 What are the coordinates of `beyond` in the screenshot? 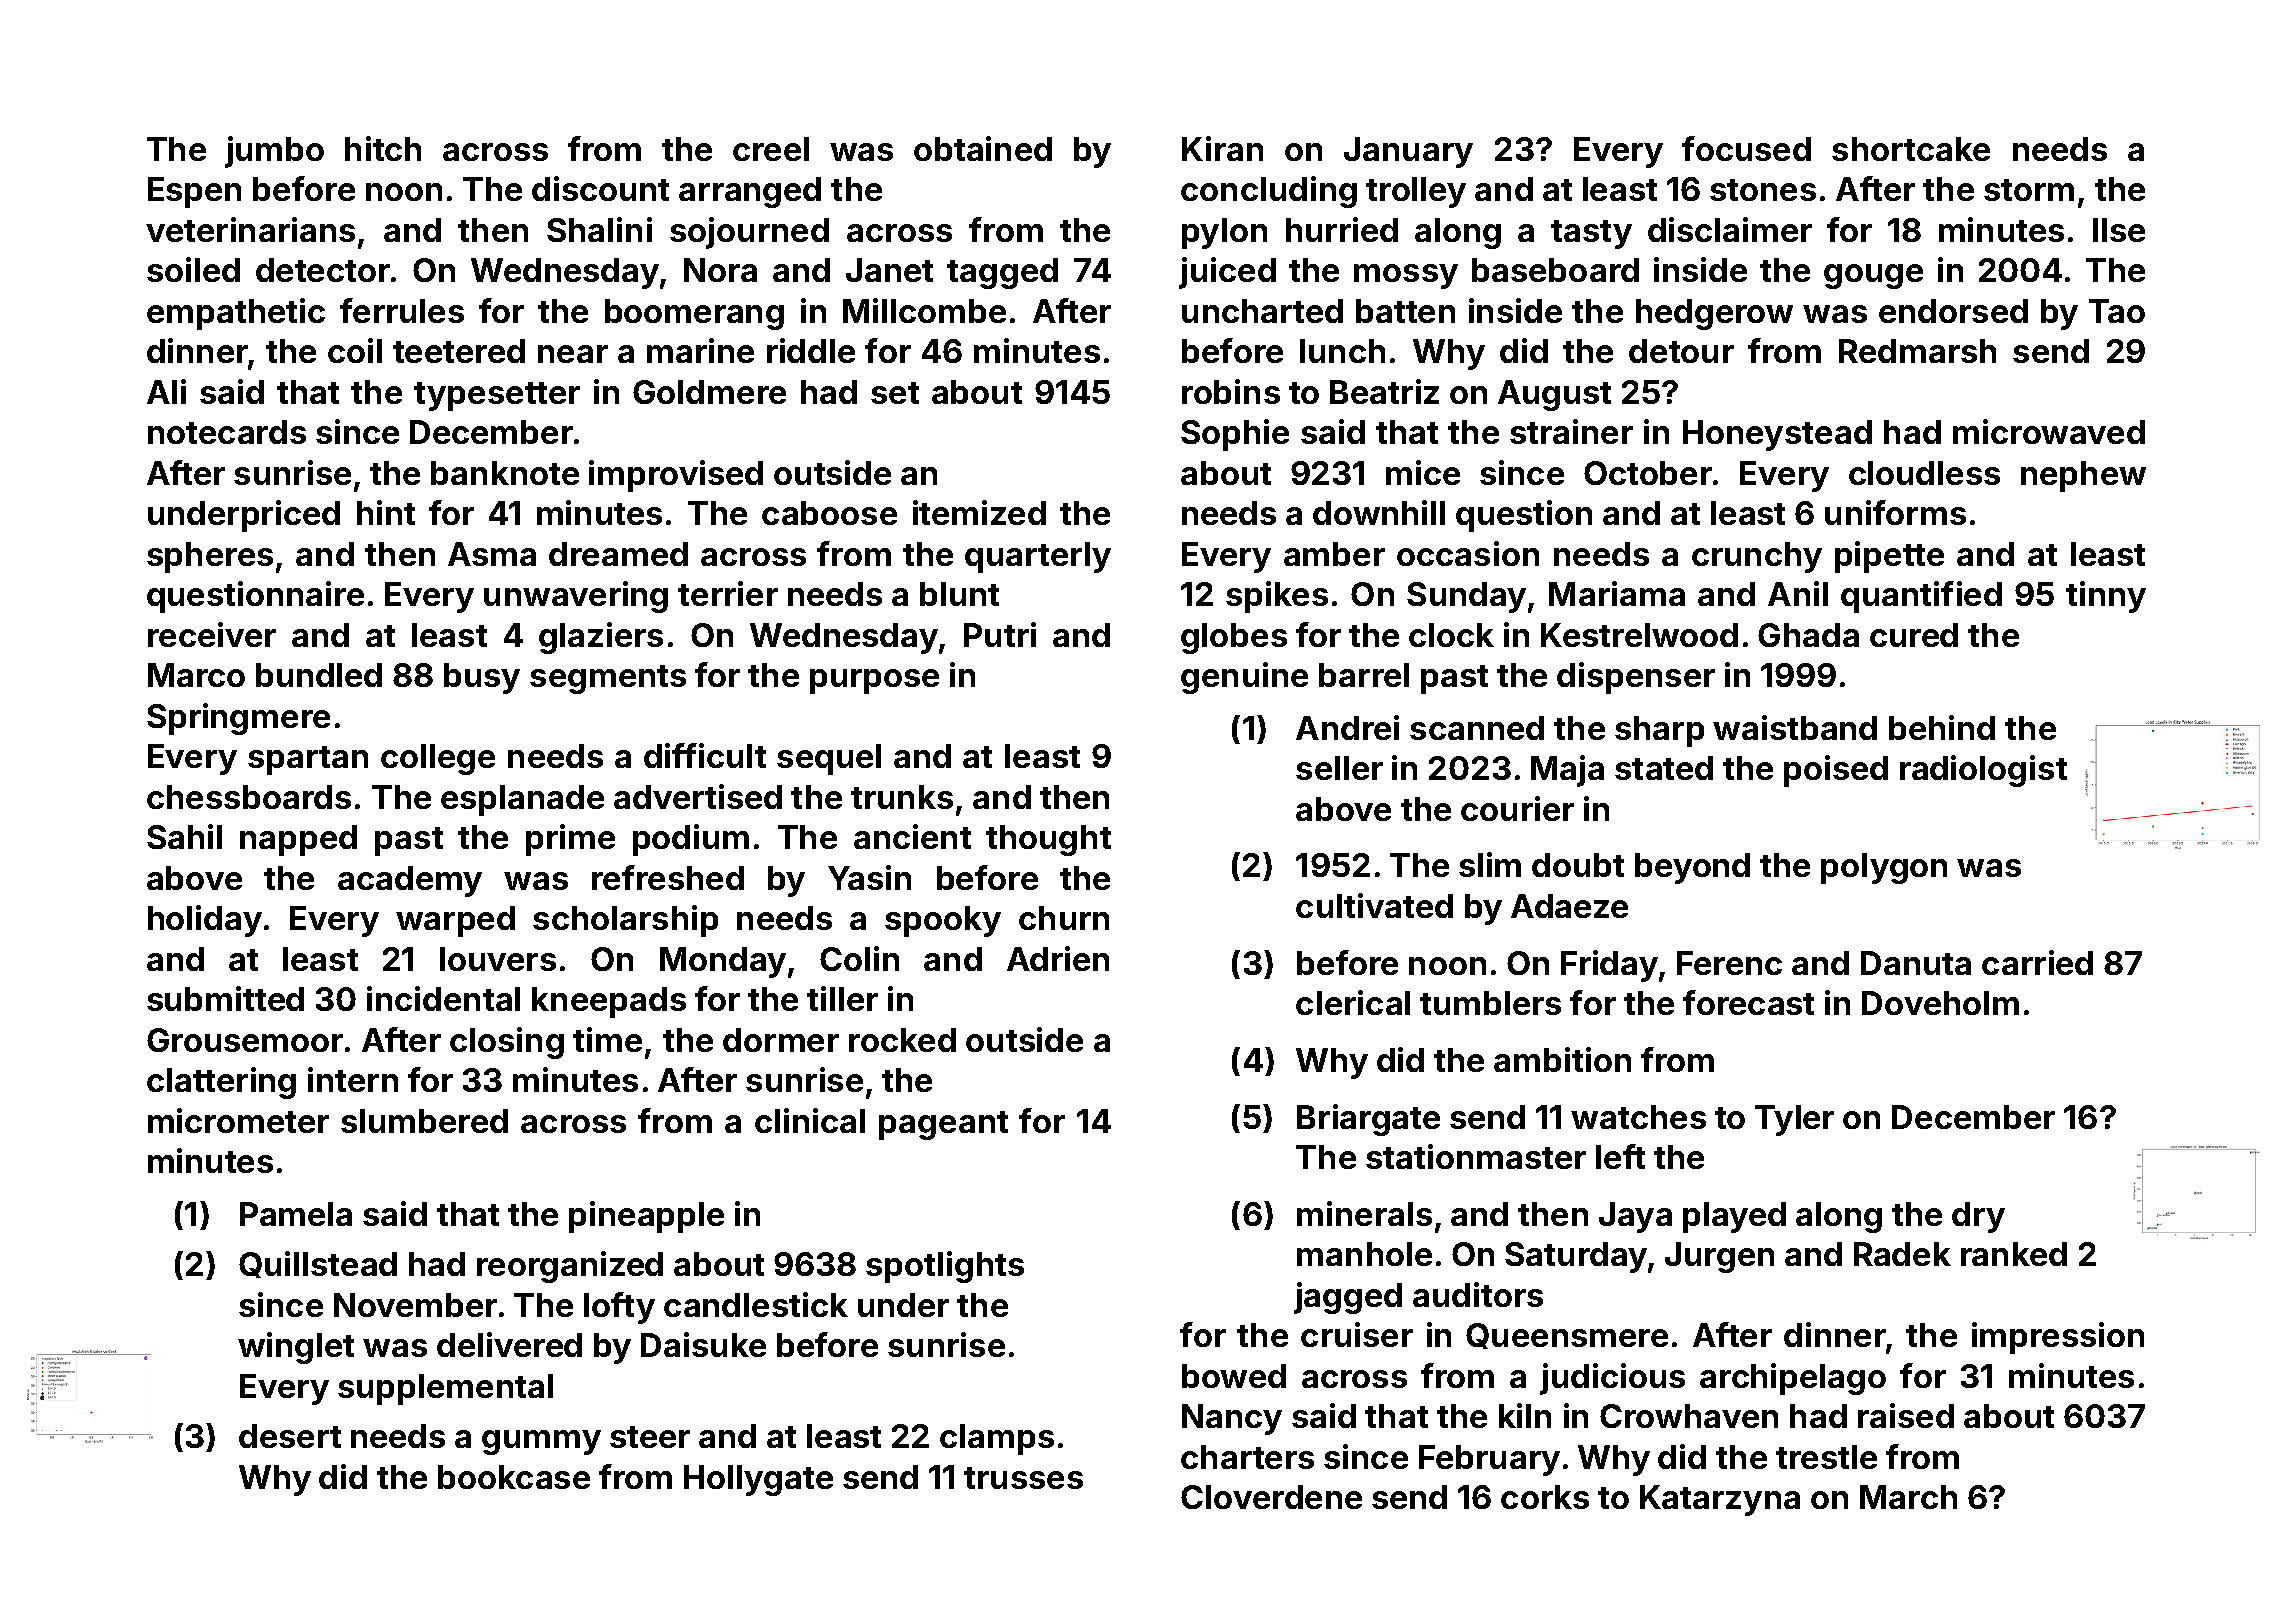 It's located at (1692, 868).
